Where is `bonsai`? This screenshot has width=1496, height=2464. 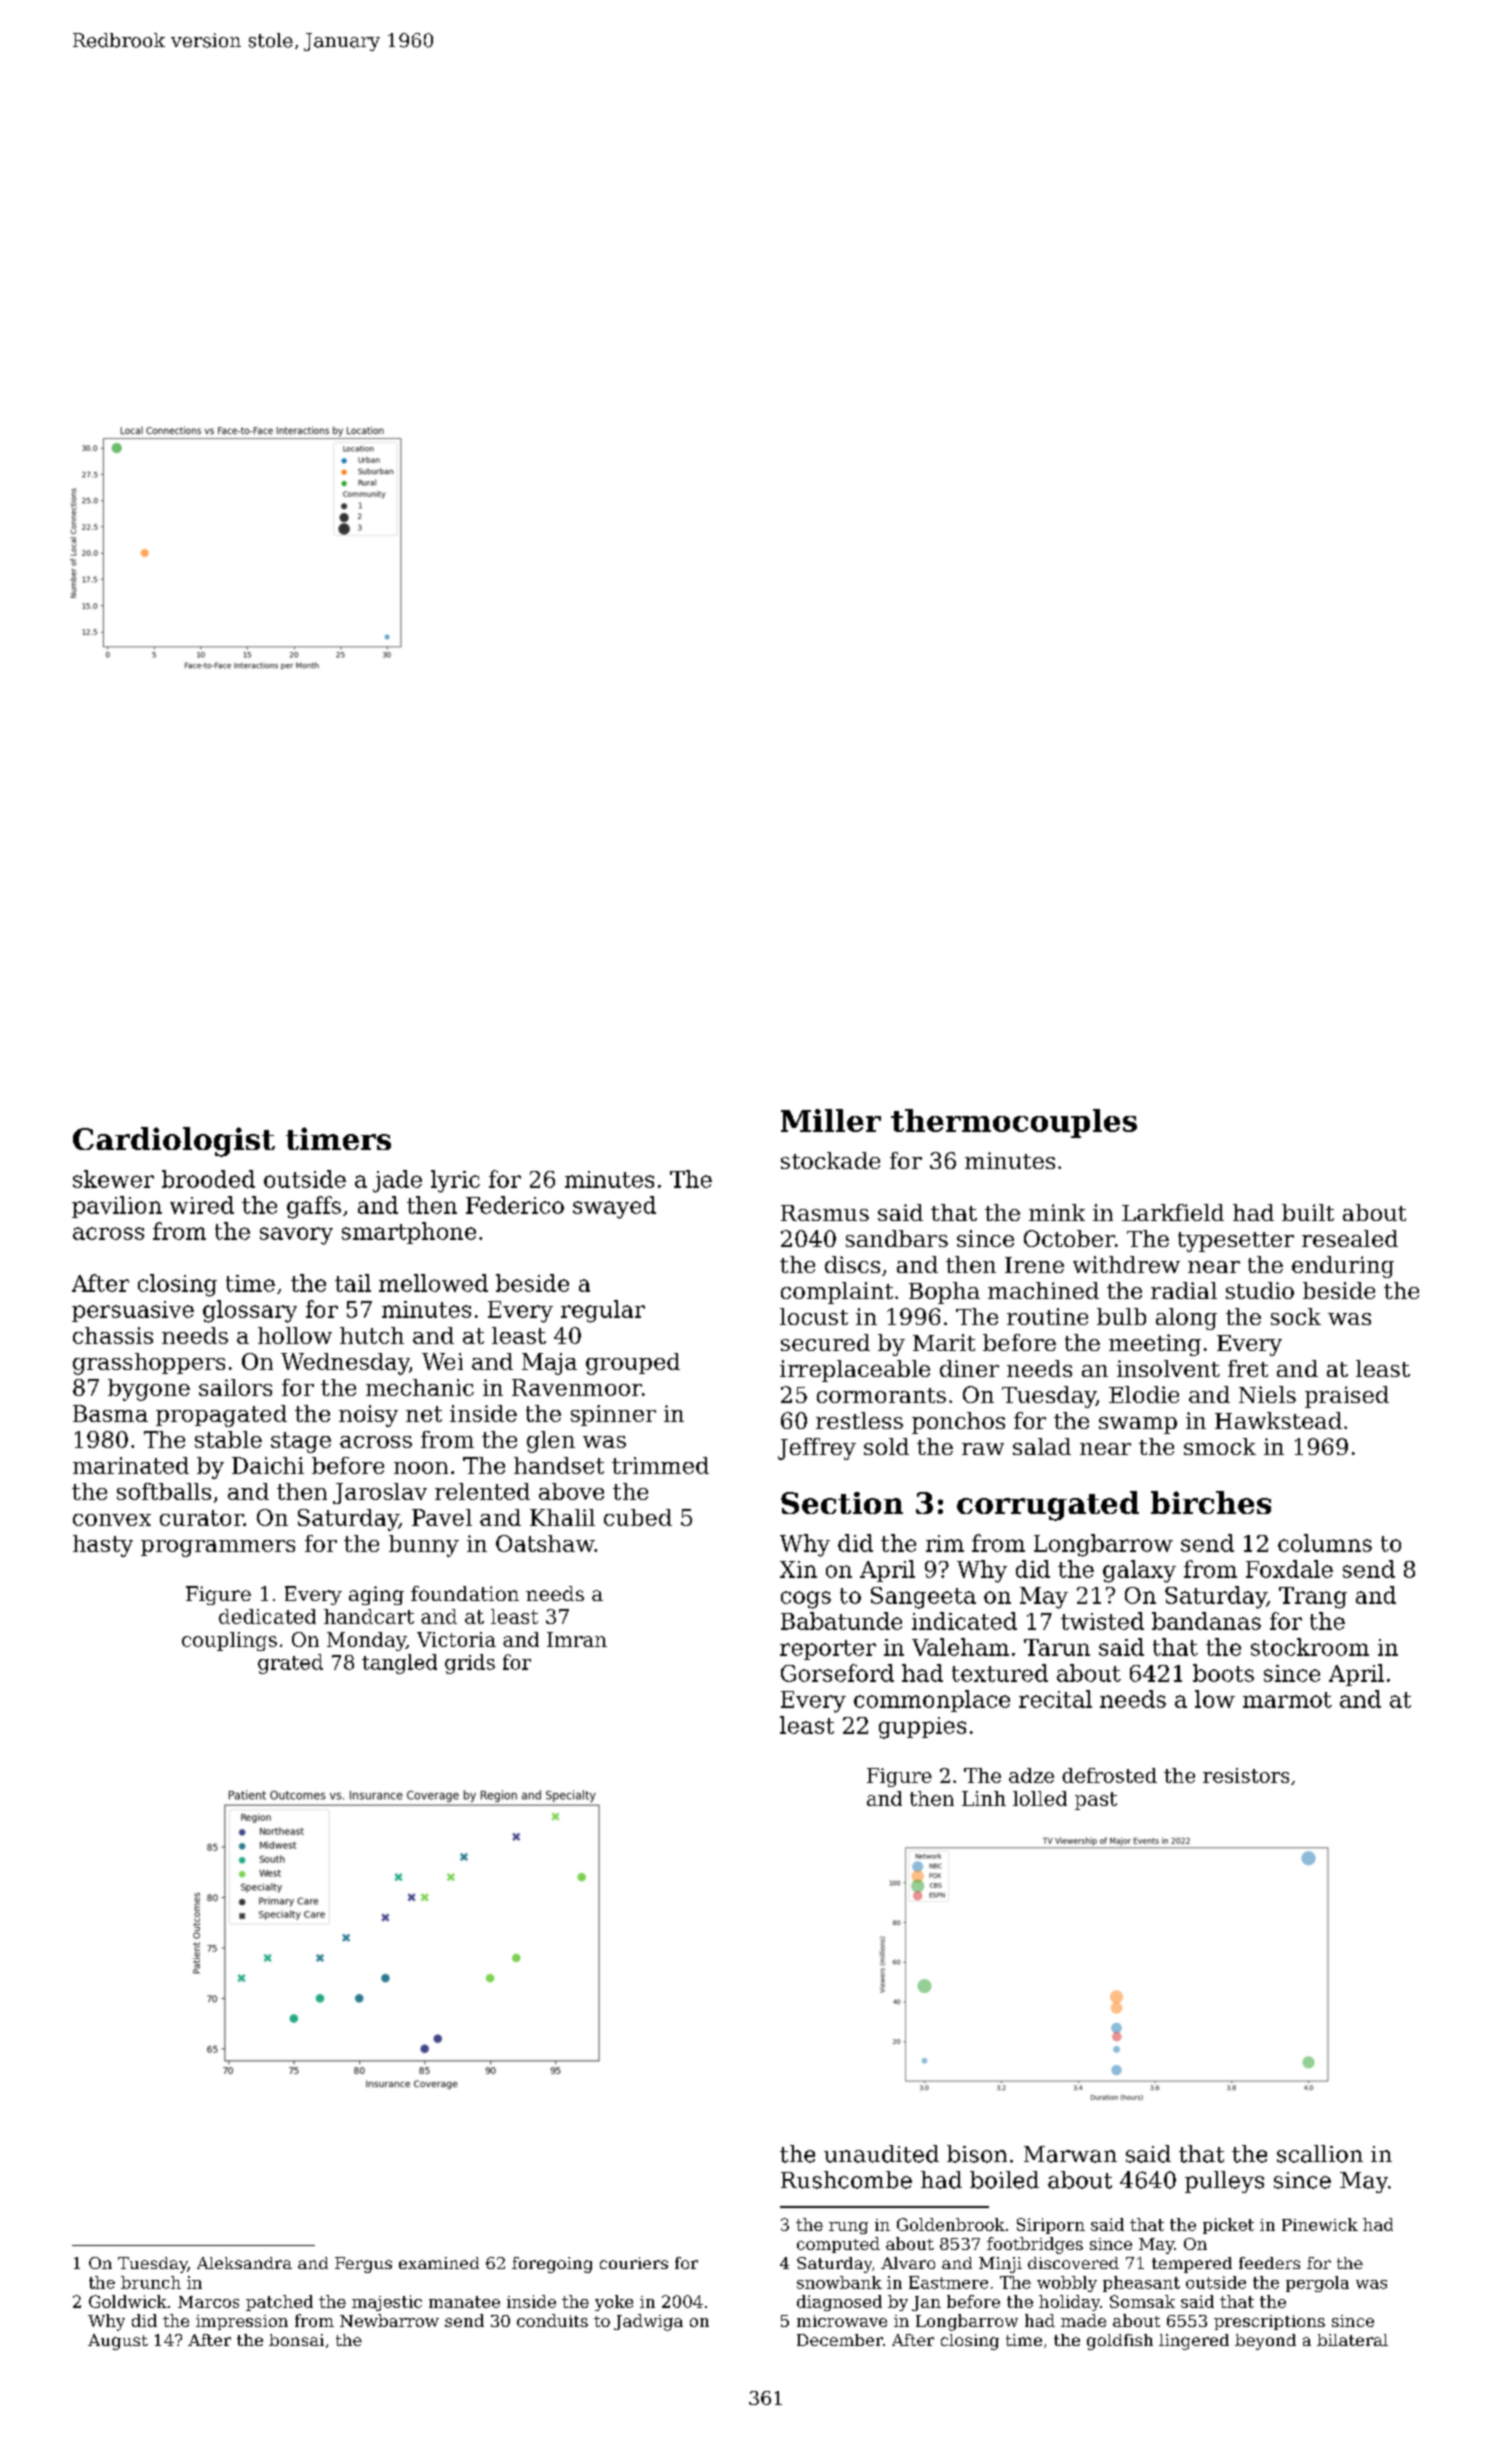 bonsai is located at coordinates (296, 2340).
